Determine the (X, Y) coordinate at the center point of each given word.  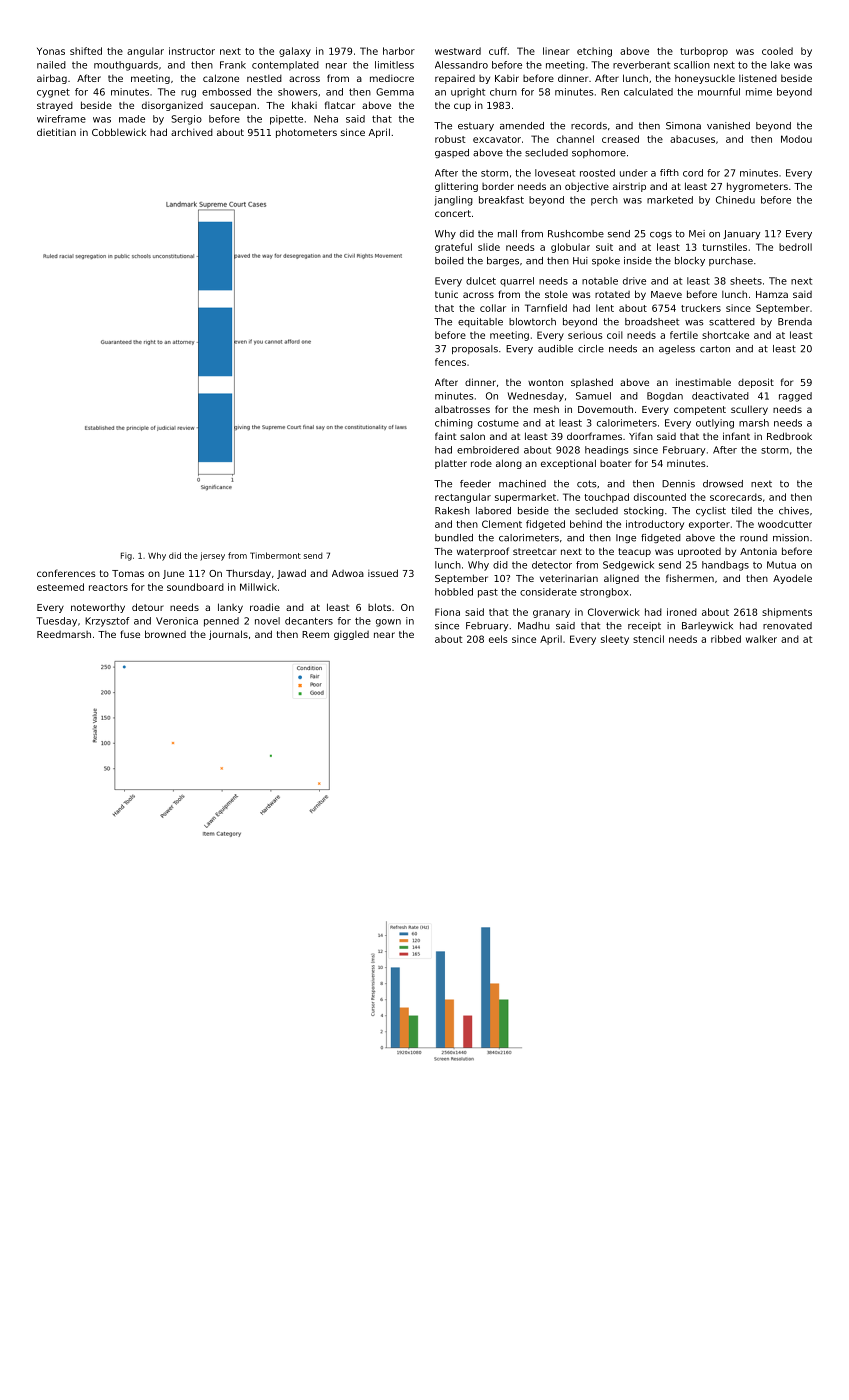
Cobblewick (119, 132)
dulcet (481, 281)
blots (379, 607)
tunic (446, 294)
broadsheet (652, 322)
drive (634, 281)
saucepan (233, 107)
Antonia (758, 551)
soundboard (195, 587)
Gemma (395, 92)
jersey (212, 556)
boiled (449, 261)
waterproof (483, 552)
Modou (796, 139)
